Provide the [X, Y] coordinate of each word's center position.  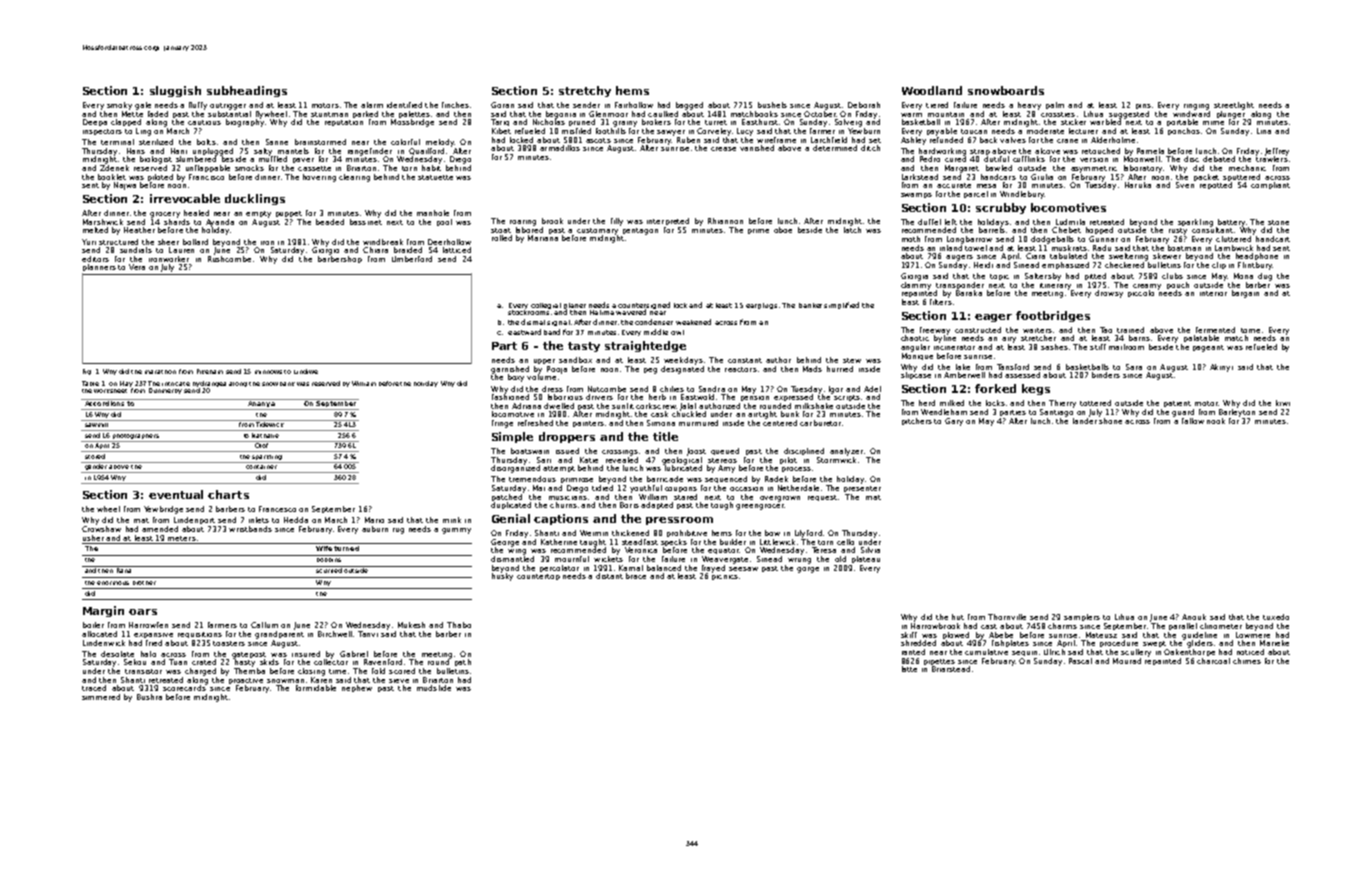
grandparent [279, 635]
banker [810, 305]
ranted [913, 652]
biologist [156, 160]
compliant [1270, 185]
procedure [1119, 643]
